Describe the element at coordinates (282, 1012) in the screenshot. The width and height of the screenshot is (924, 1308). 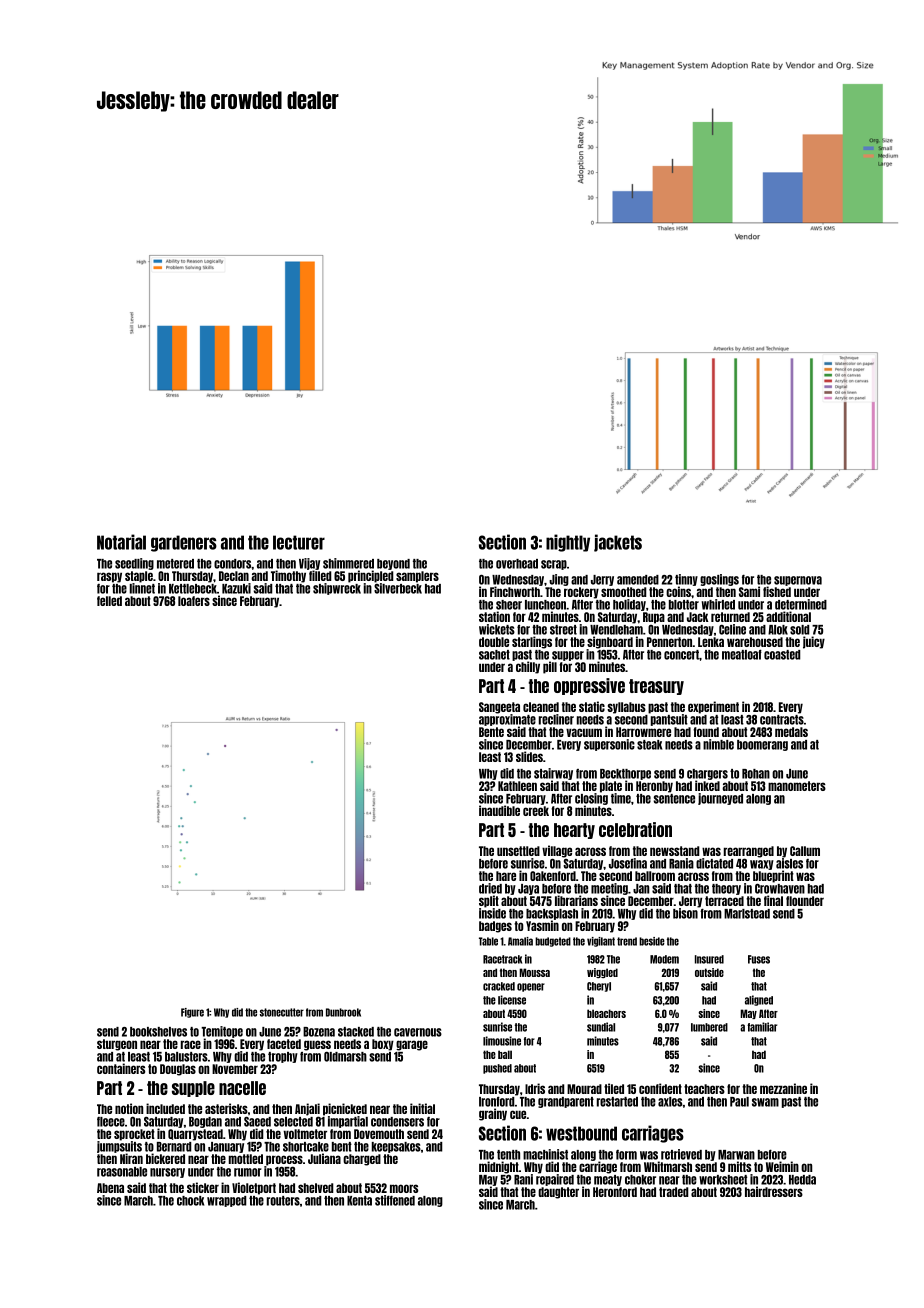
I see `stonecutter` at that location.
